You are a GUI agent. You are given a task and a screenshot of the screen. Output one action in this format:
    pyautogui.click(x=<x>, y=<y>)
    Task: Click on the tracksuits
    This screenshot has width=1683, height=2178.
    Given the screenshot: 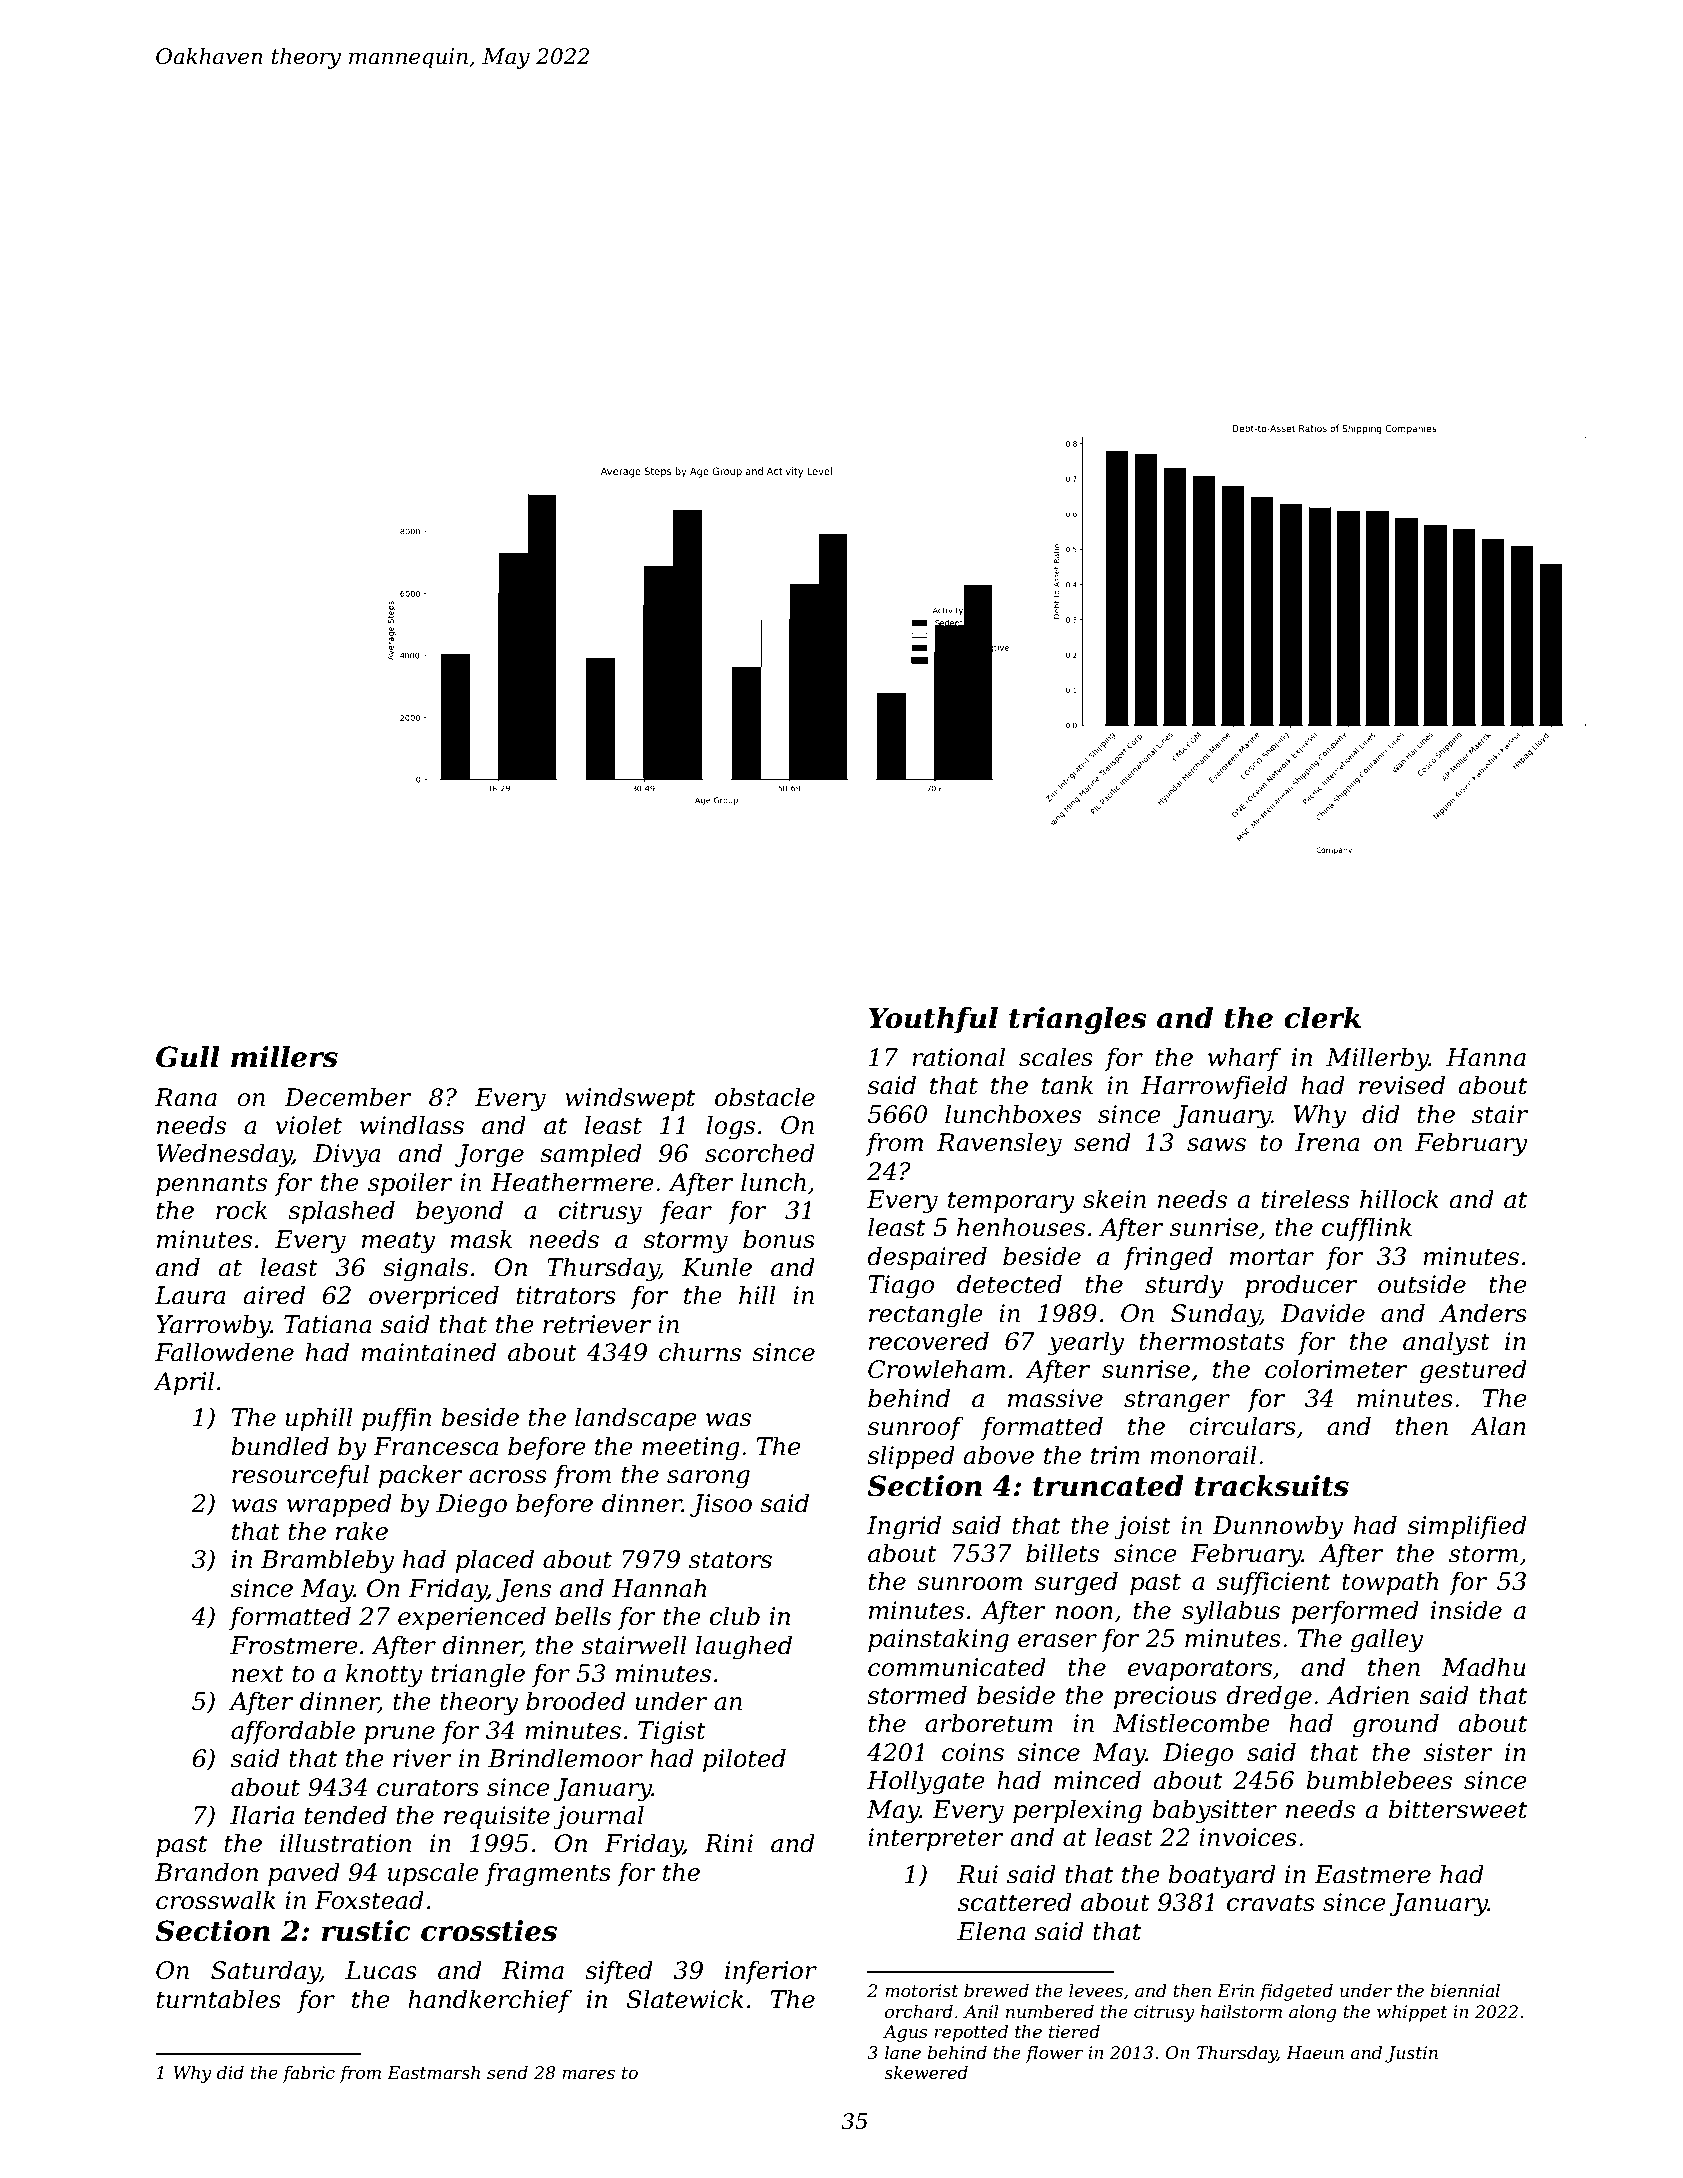 What is the action you would take?
    pyautogui.click(x=1272, y=1486)
